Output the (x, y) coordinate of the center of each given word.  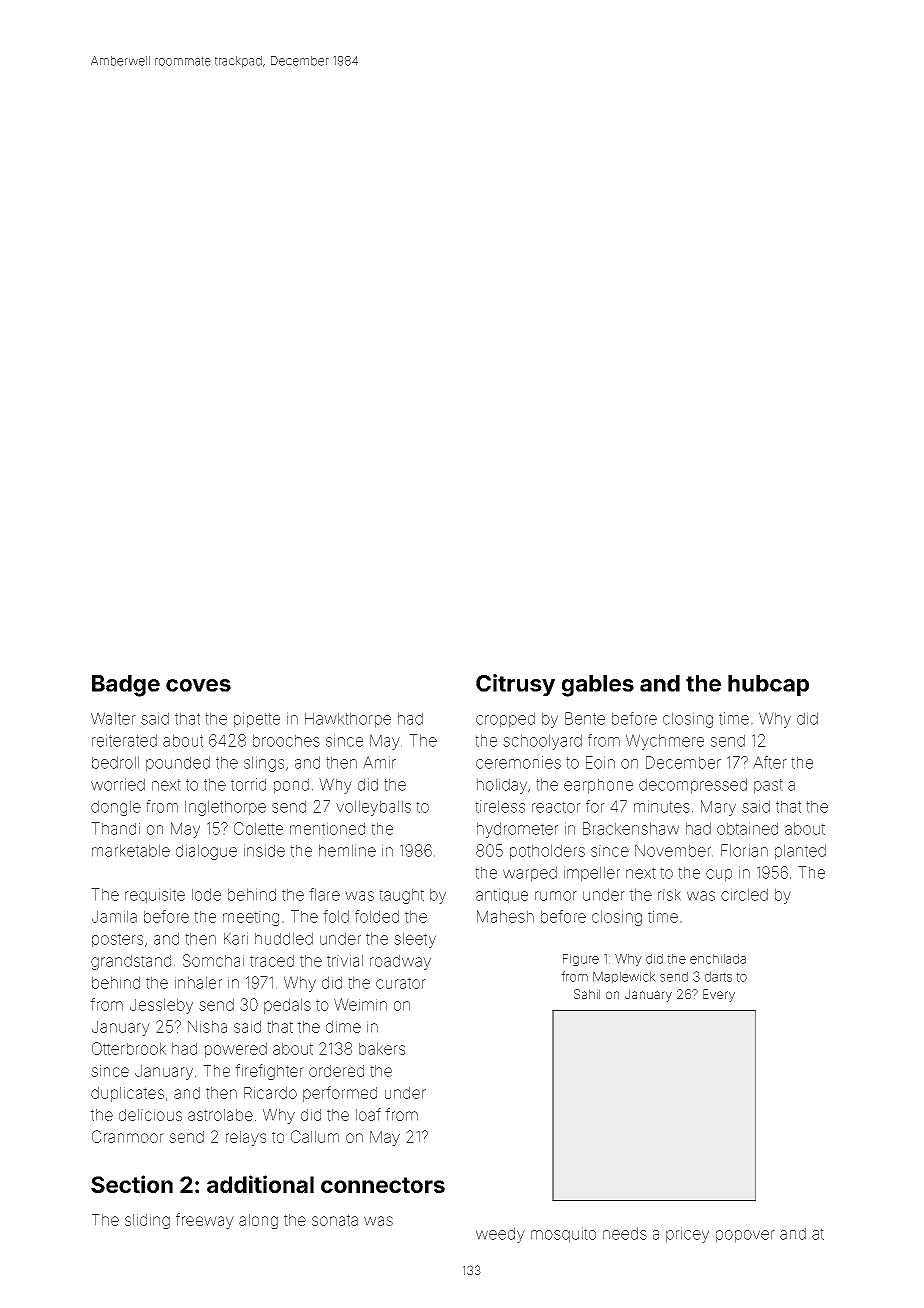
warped (530, 874)
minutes (662, 806)
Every (719, 995)
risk (669, 895)
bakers (382, 1048)
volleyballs (373, 808)
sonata (335, 1220)
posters (117, 940)
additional (260, 1184)
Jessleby (161, 1006)
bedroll (115, 762)
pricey (687, 1235)
